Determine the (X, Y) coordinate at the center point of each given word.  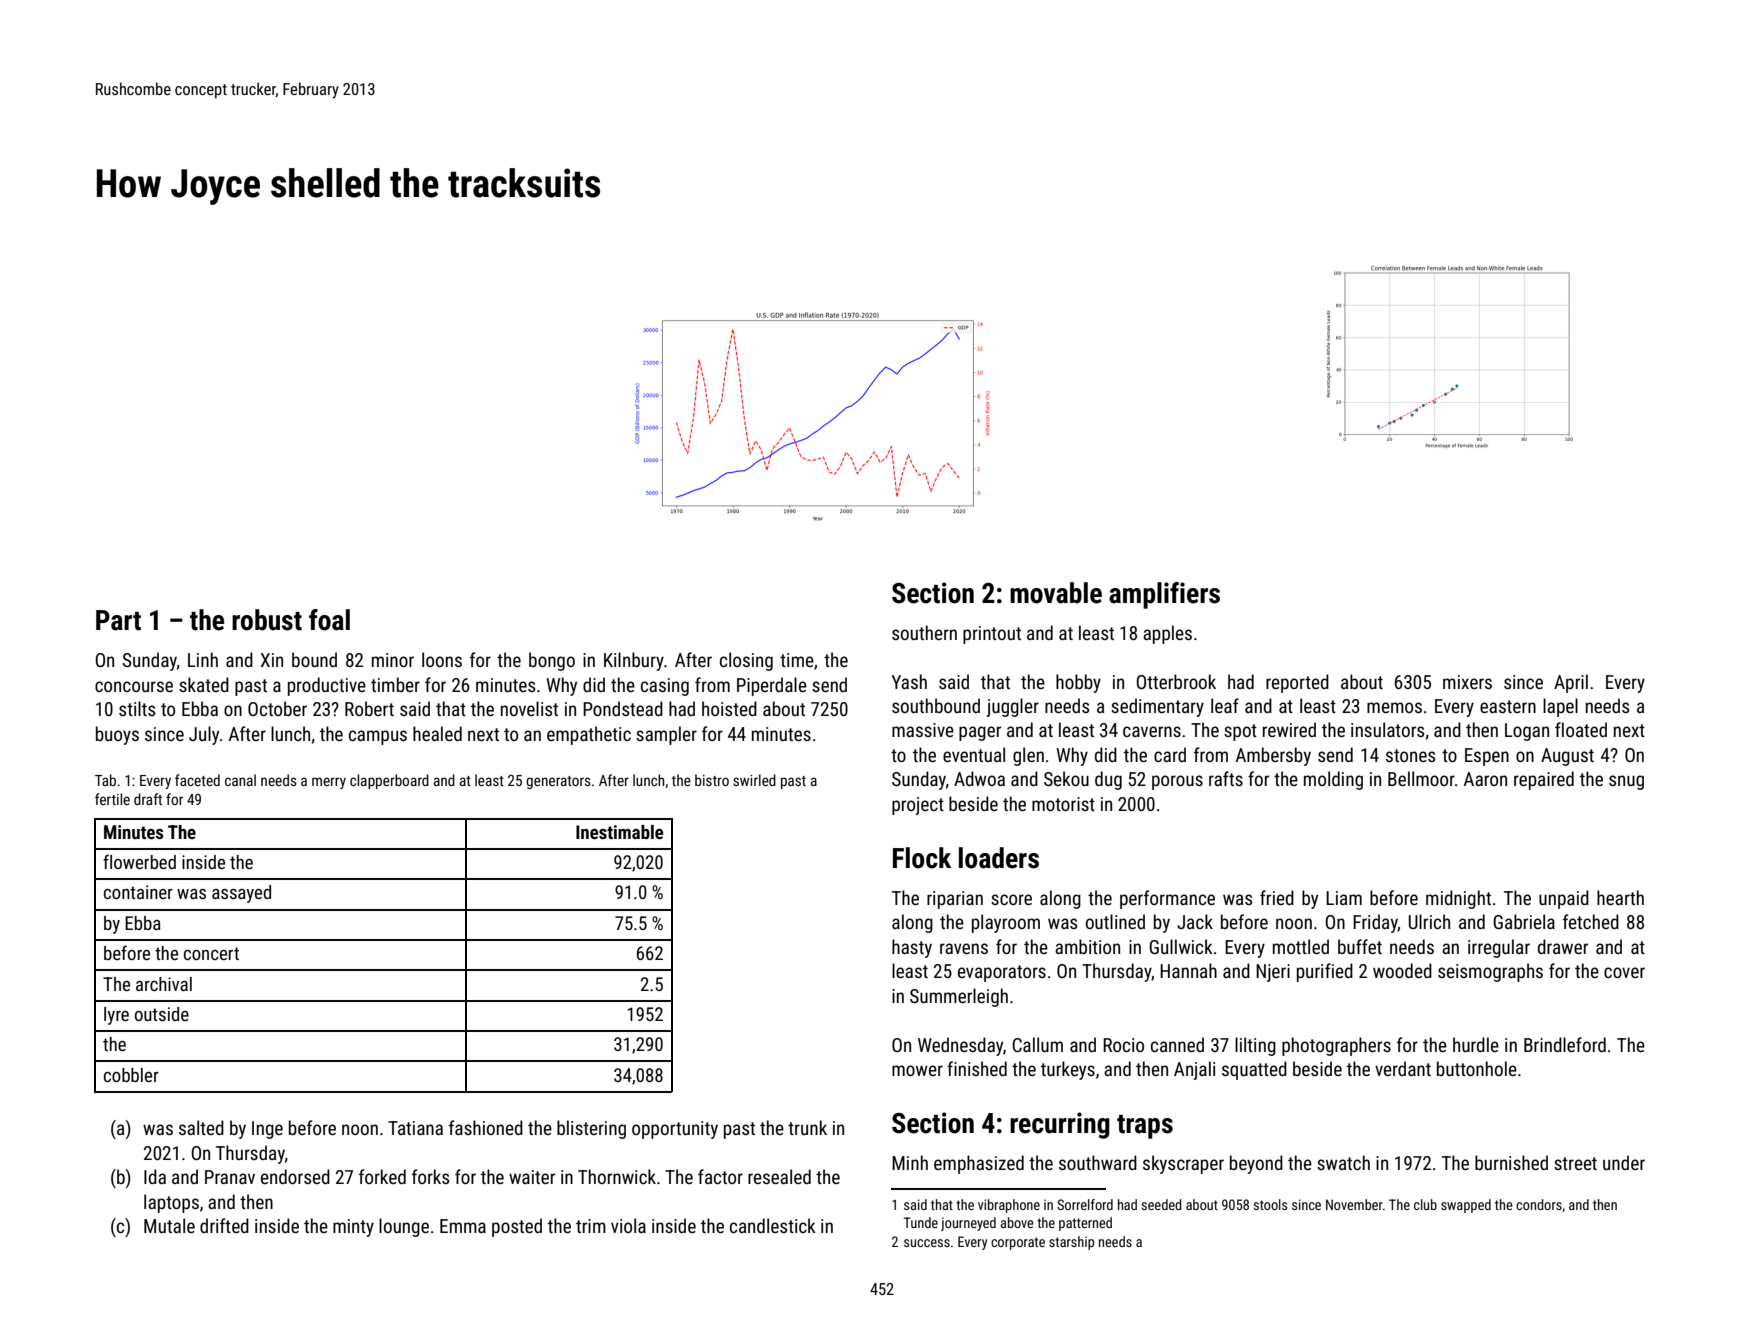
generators (558, 782)
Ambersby (1273, 756)
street (1575, 1163)
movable (1056, 593)
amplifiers (1164, 595)
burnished (1511, 1162)
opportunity (675, 1130)
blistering (591, 1129)
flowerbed (139, 861)
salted (201, 1127)
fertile (112, 799)
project (918, 806)
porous (1177, 782)
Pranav (230, 1177)
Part (118, 620)
